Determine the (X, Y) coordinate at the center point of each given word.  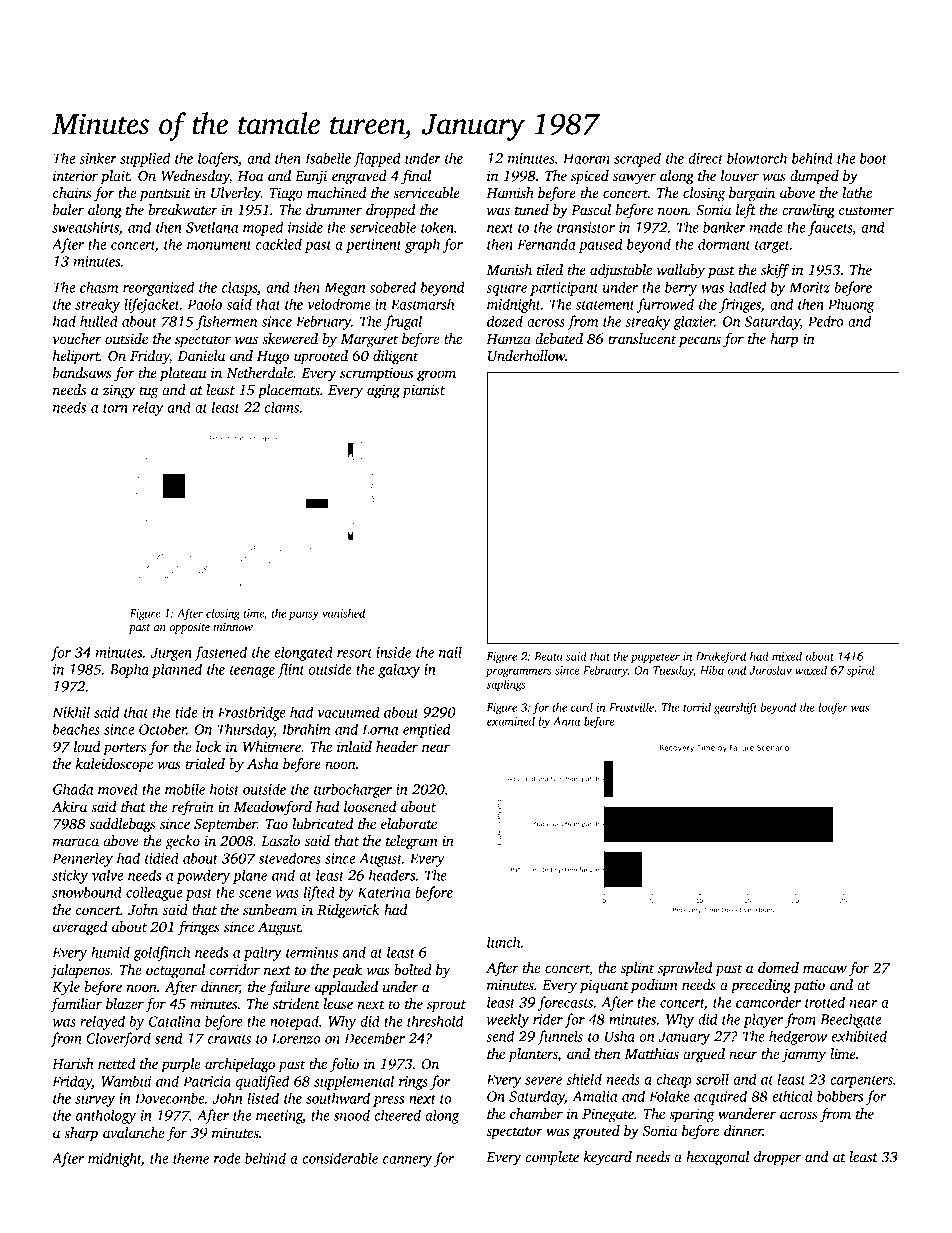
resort (354, 653)
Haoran (586, 158)
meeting (279, 1117)
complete (552, 1158)
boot (873, 158)
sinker (98, 158)
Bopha (129, 670)
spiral (861, 671)
